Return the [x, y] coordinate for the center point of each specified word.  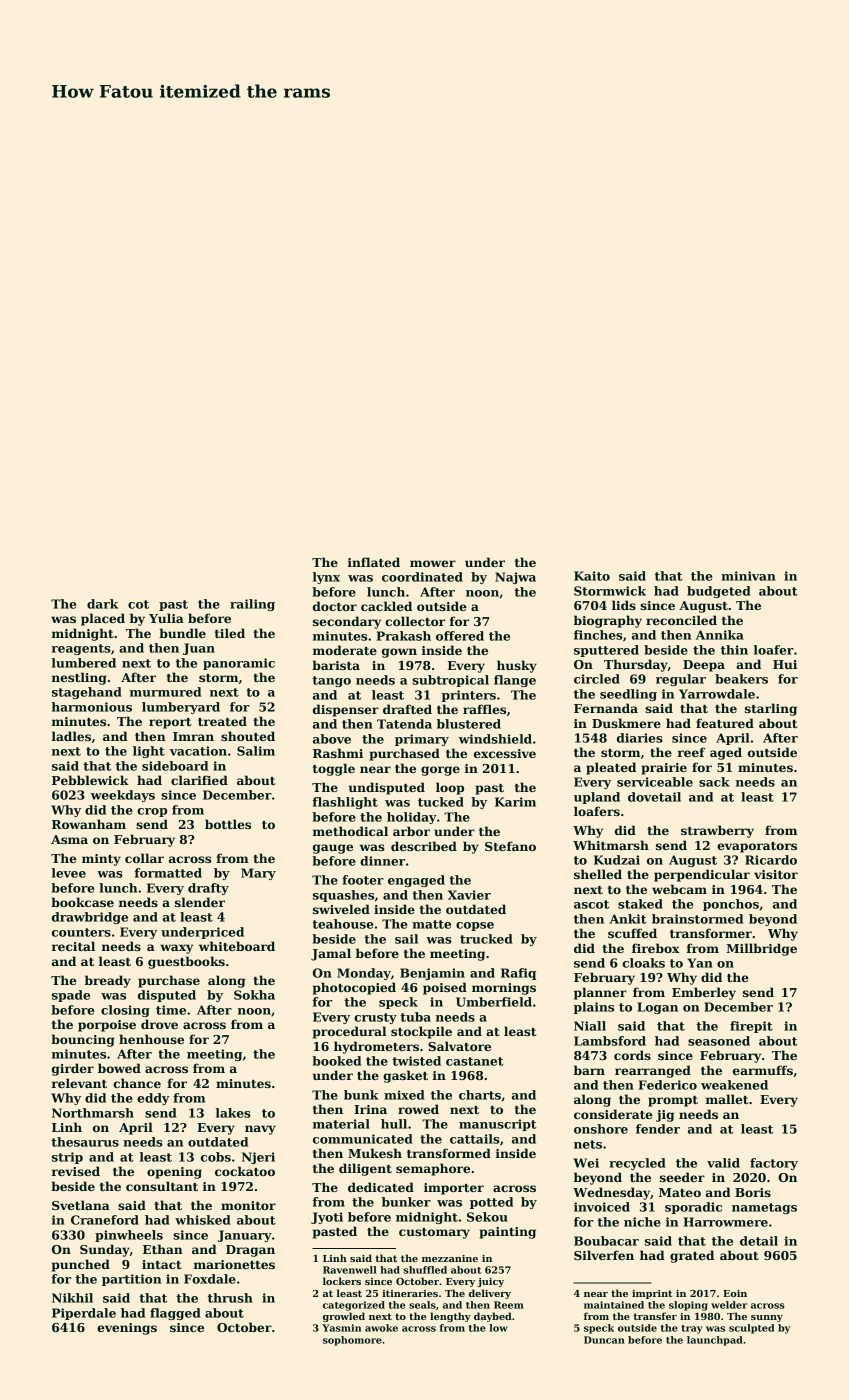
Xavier [469, 895]
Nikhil [72, 1298]
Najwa [515, 578]
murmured [165, 692]
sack [714, 782]
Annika [720, 635]
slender [200, 902]
